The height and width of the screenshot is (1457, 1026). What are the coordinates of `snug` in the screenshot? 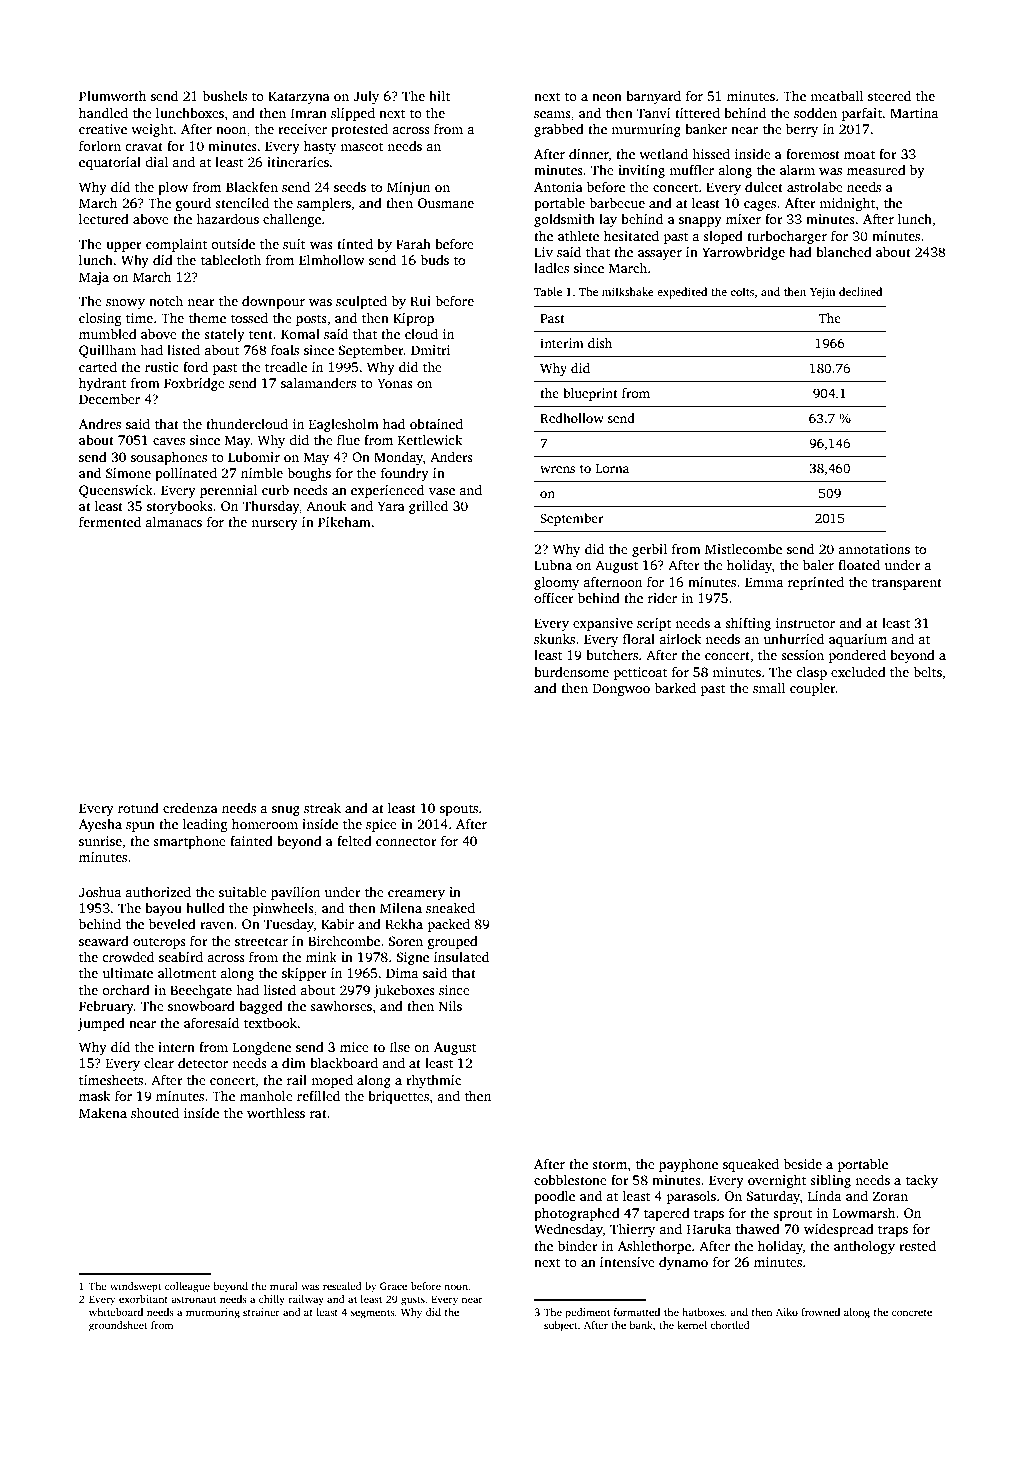 It's located at (286, 811).
